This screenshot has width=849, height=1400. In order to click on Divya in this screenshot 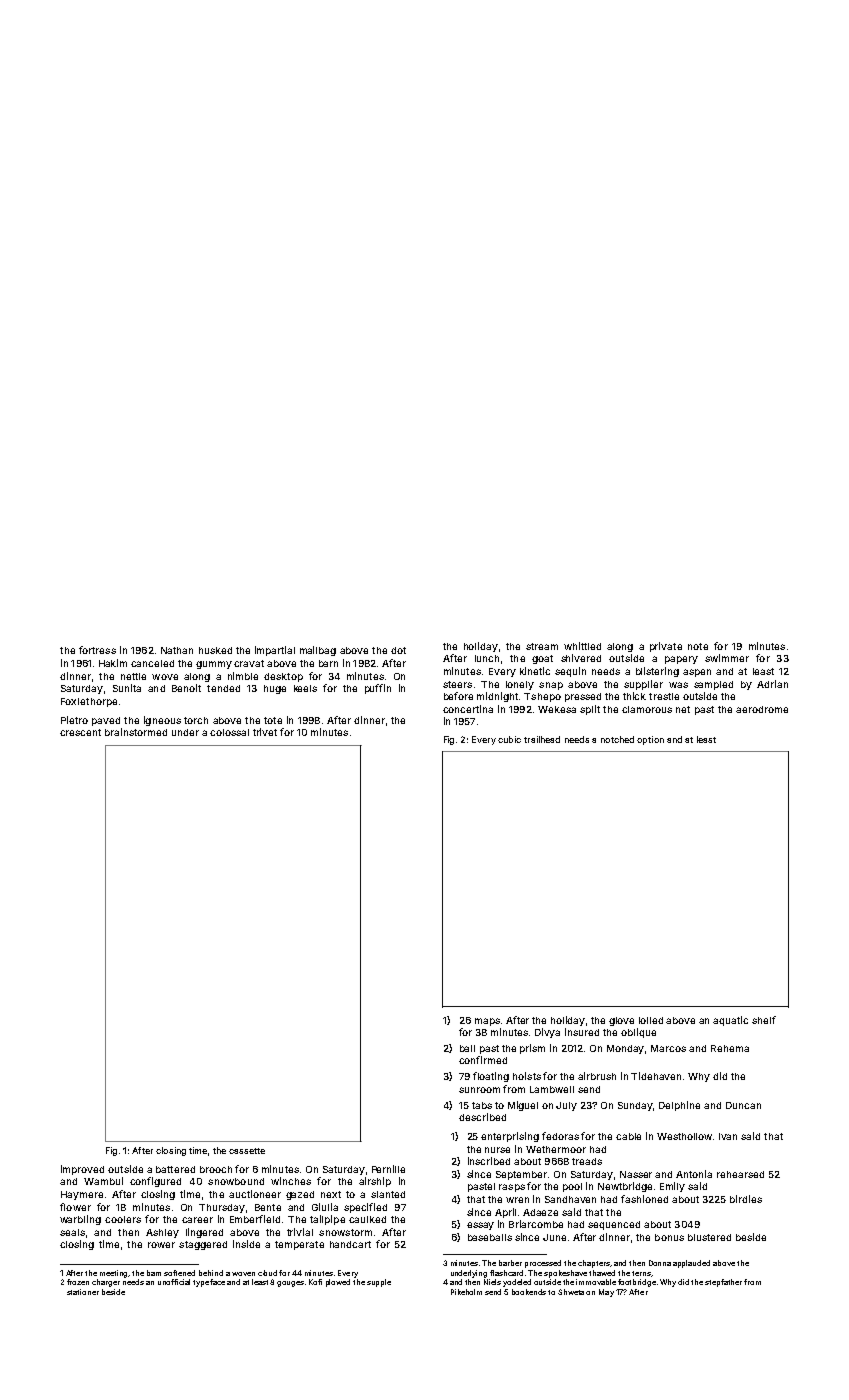, I will do `click(547, 1033)`.
